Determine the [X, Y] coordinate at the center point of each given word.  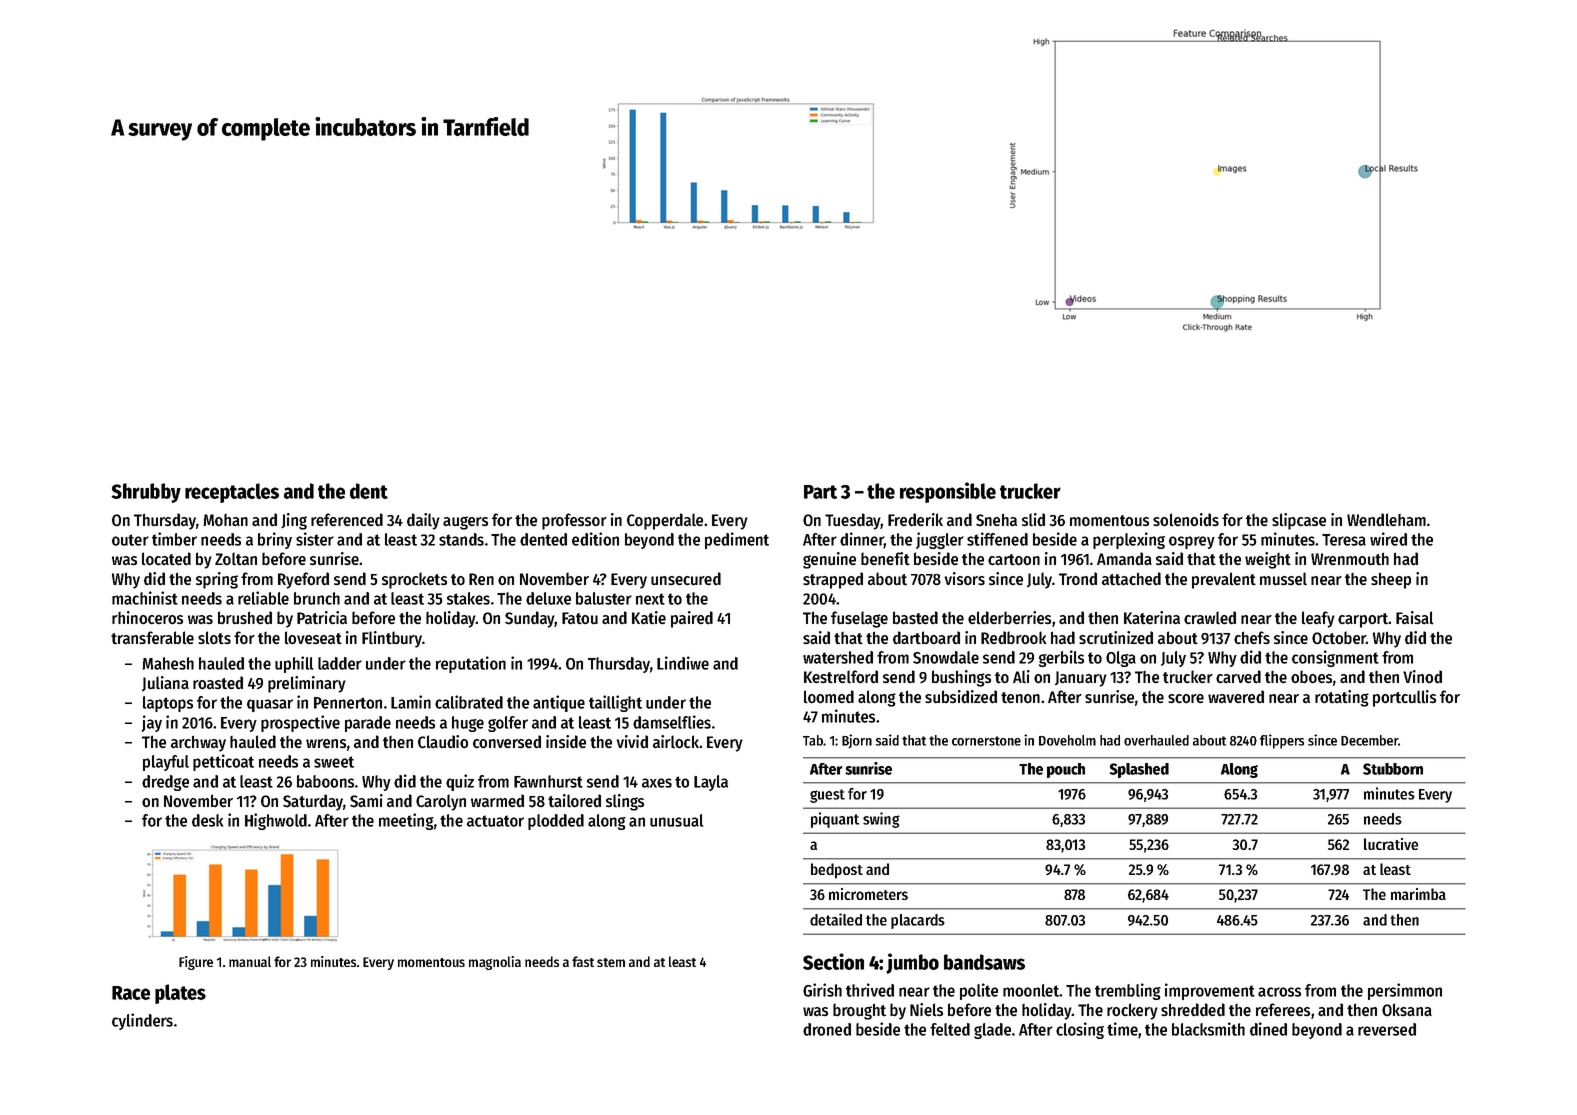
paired [692, 619]
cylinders [142, 1021]
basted [915, 617]
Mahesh [168, 663]
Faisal [1415, 617]
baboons [325, 781]
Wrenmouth [1350, 558]
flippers [1282, 741]
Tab [813, 740]
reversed [1387, 1029]
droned [827, 1029]
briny [275, 540]
